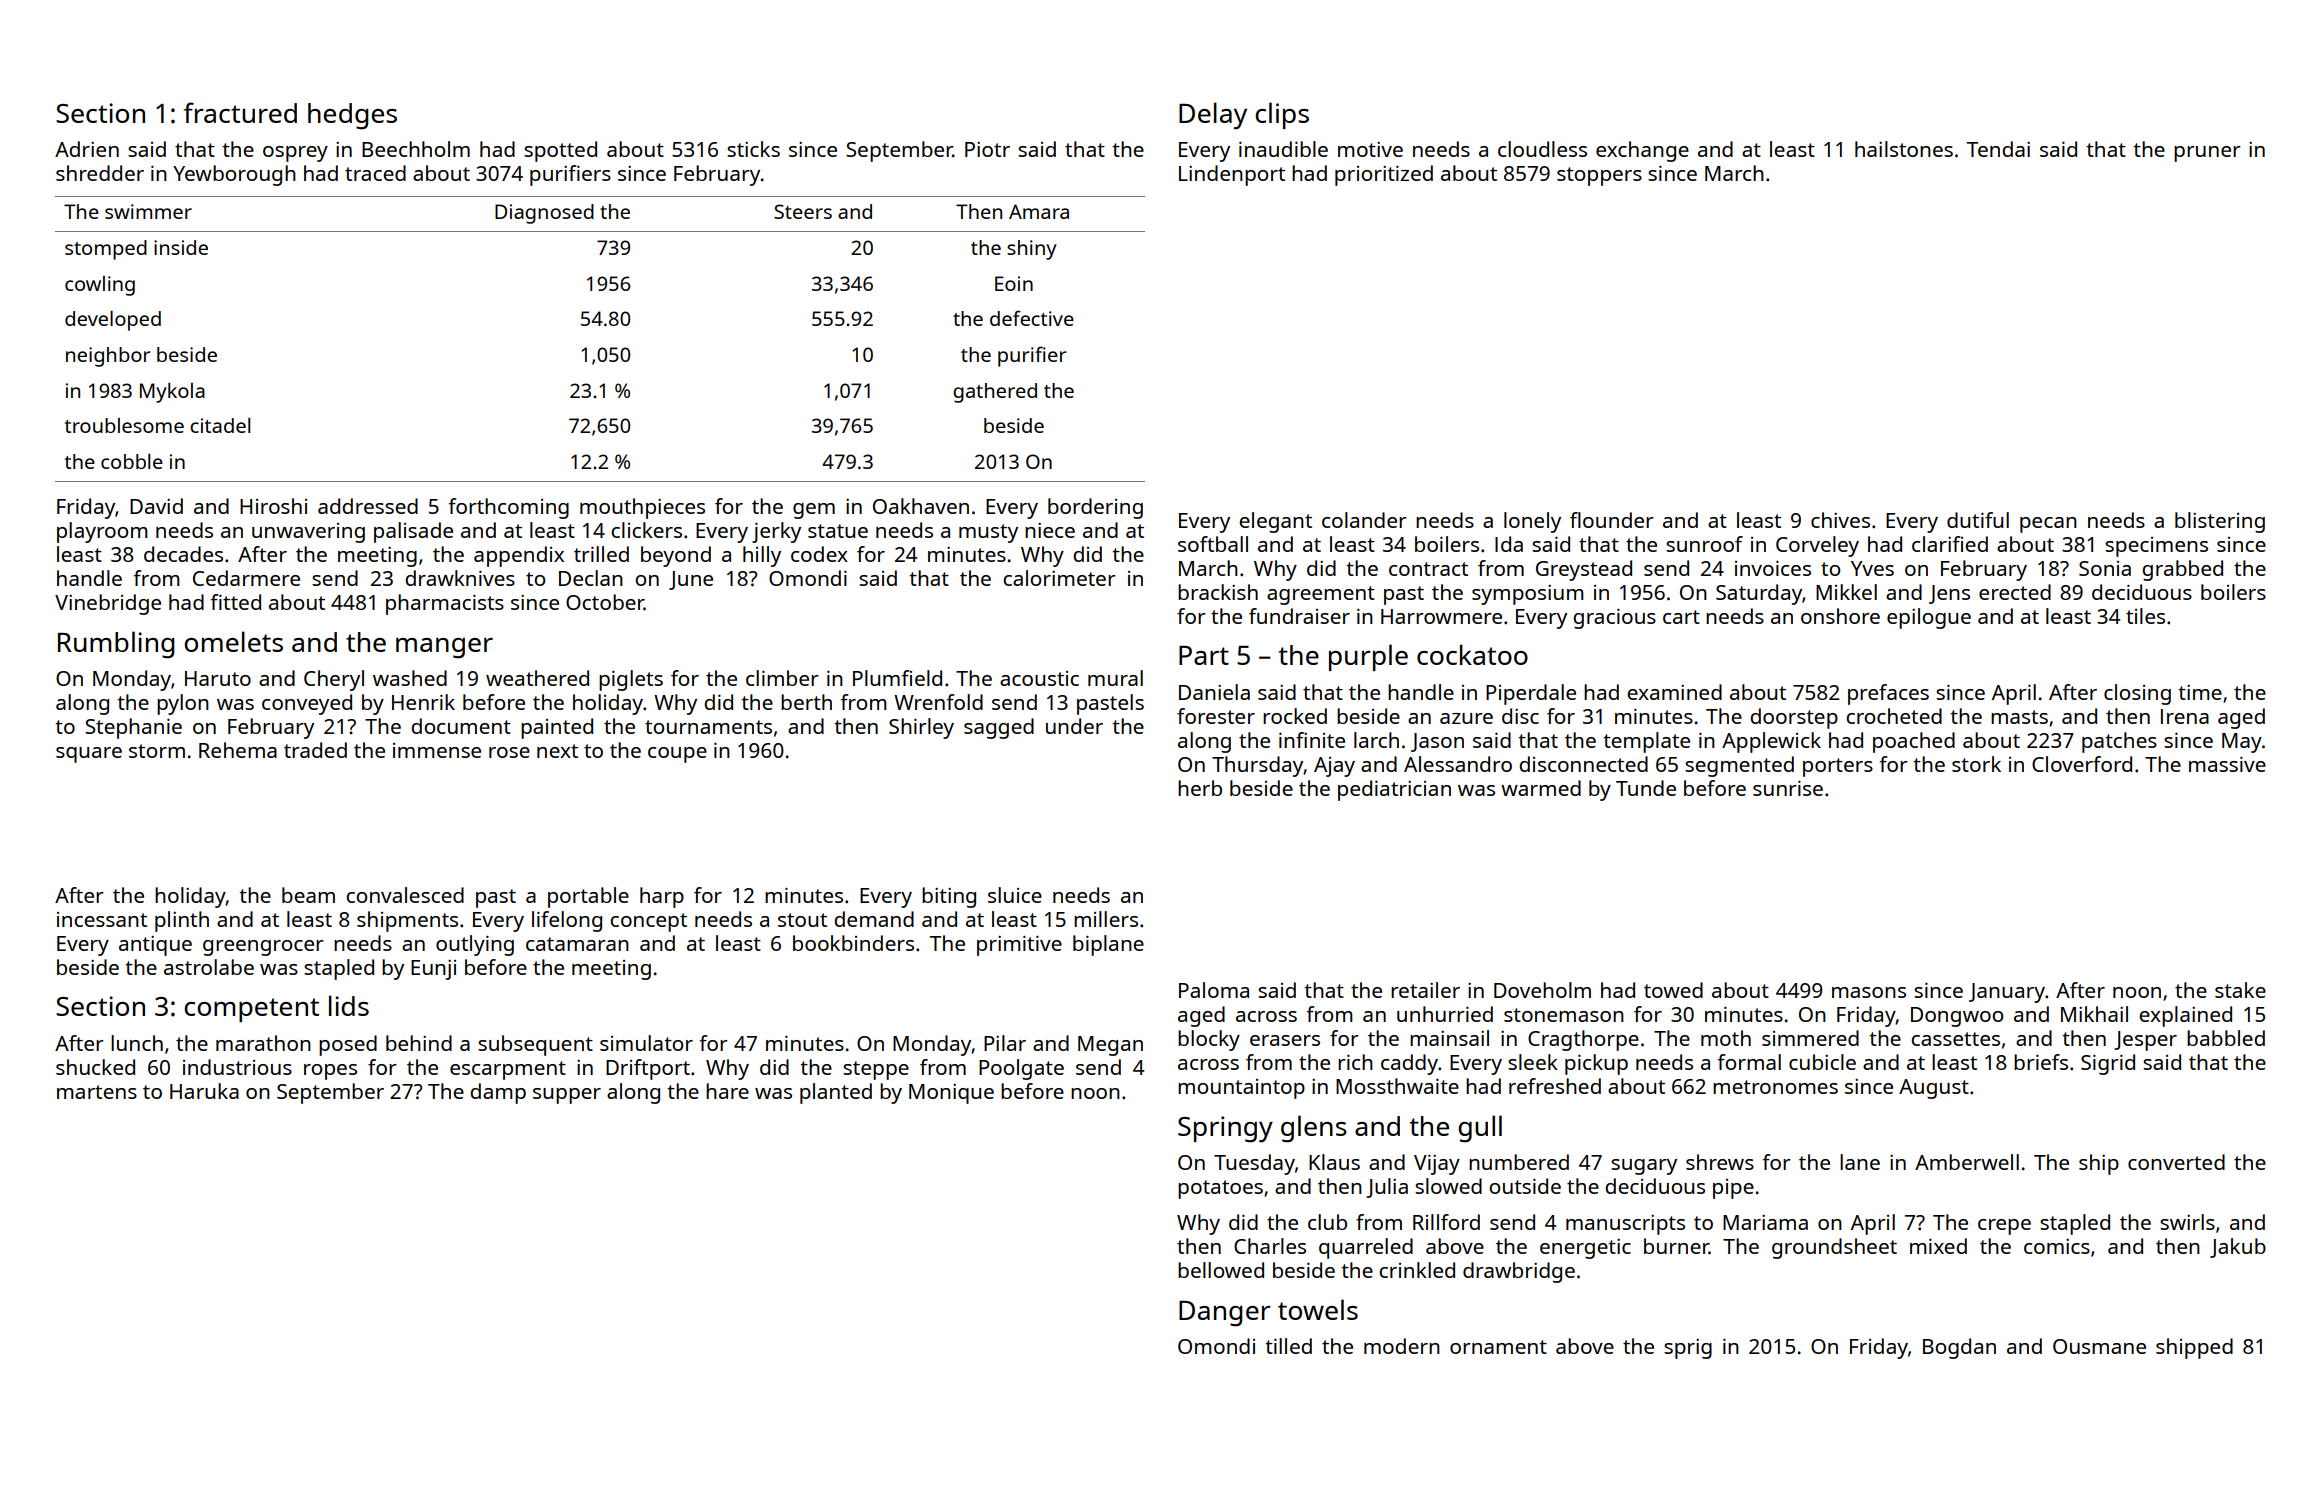 The height and width of the screenshot is (1502, 2322). I want to click on convalesced, so click(405, 895).
